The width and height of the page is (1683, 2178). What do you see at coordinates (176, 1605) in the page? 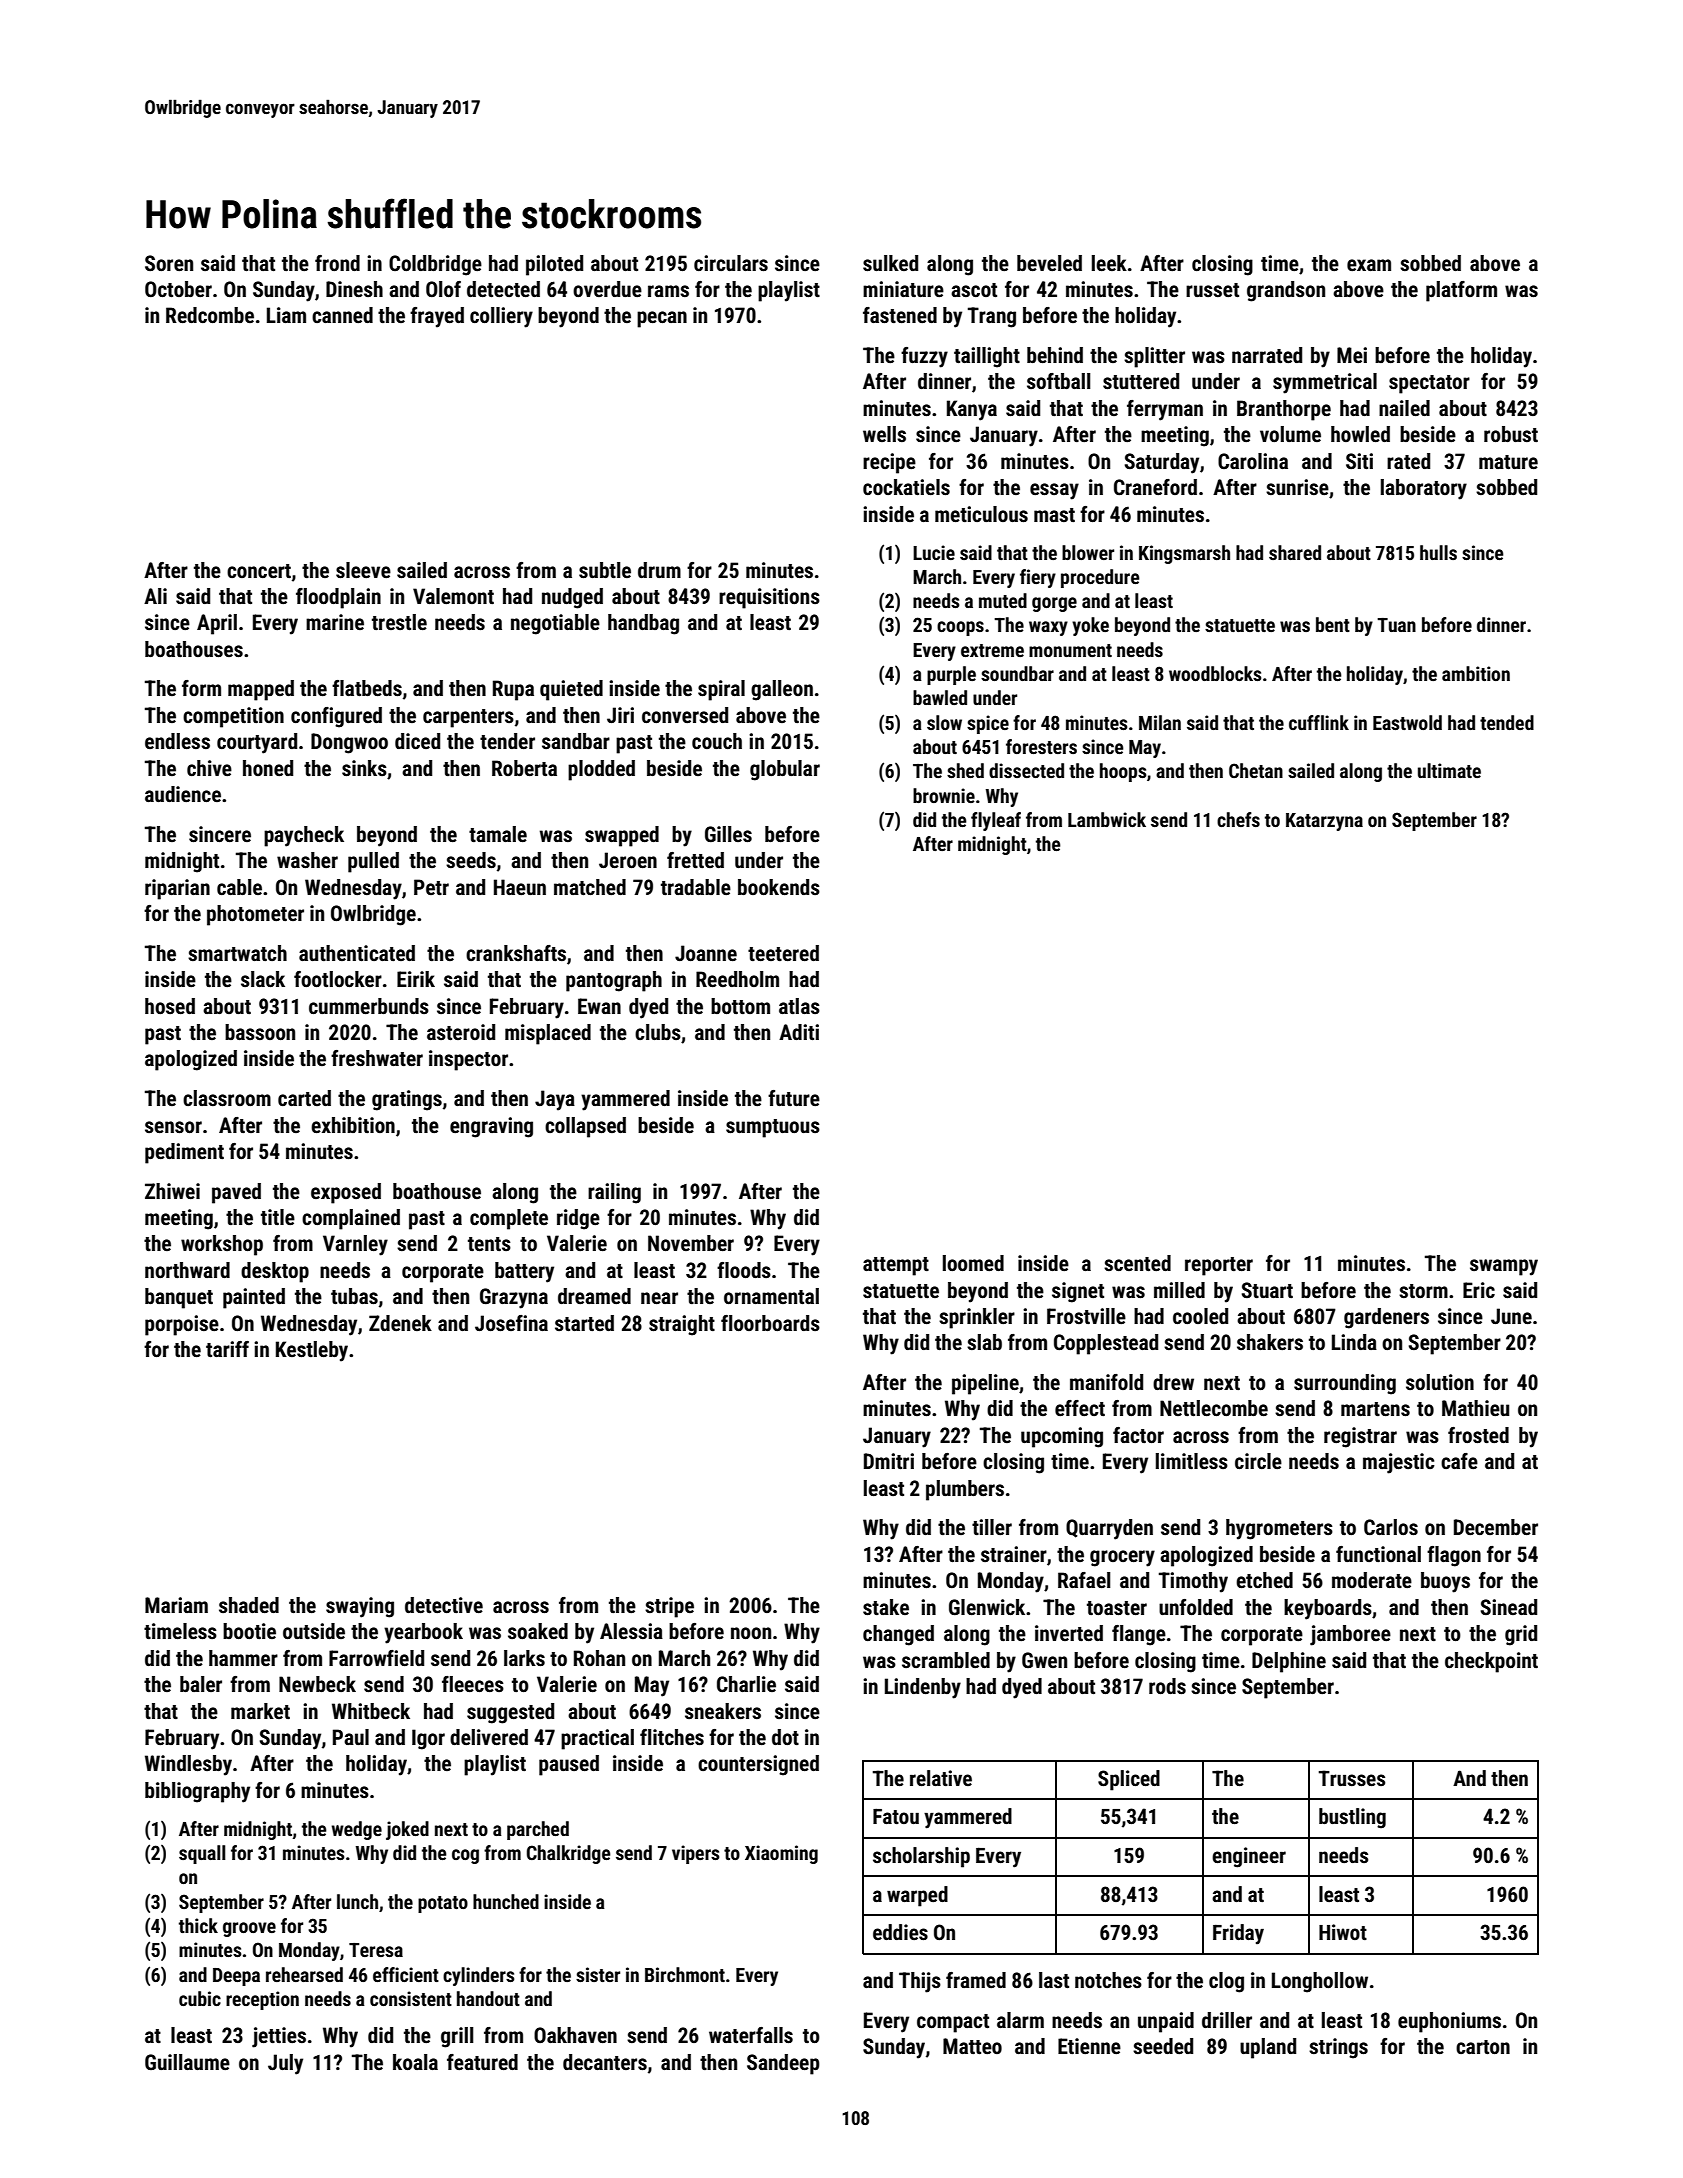
I see `Mariam` at bounding box center [176, 1605].
